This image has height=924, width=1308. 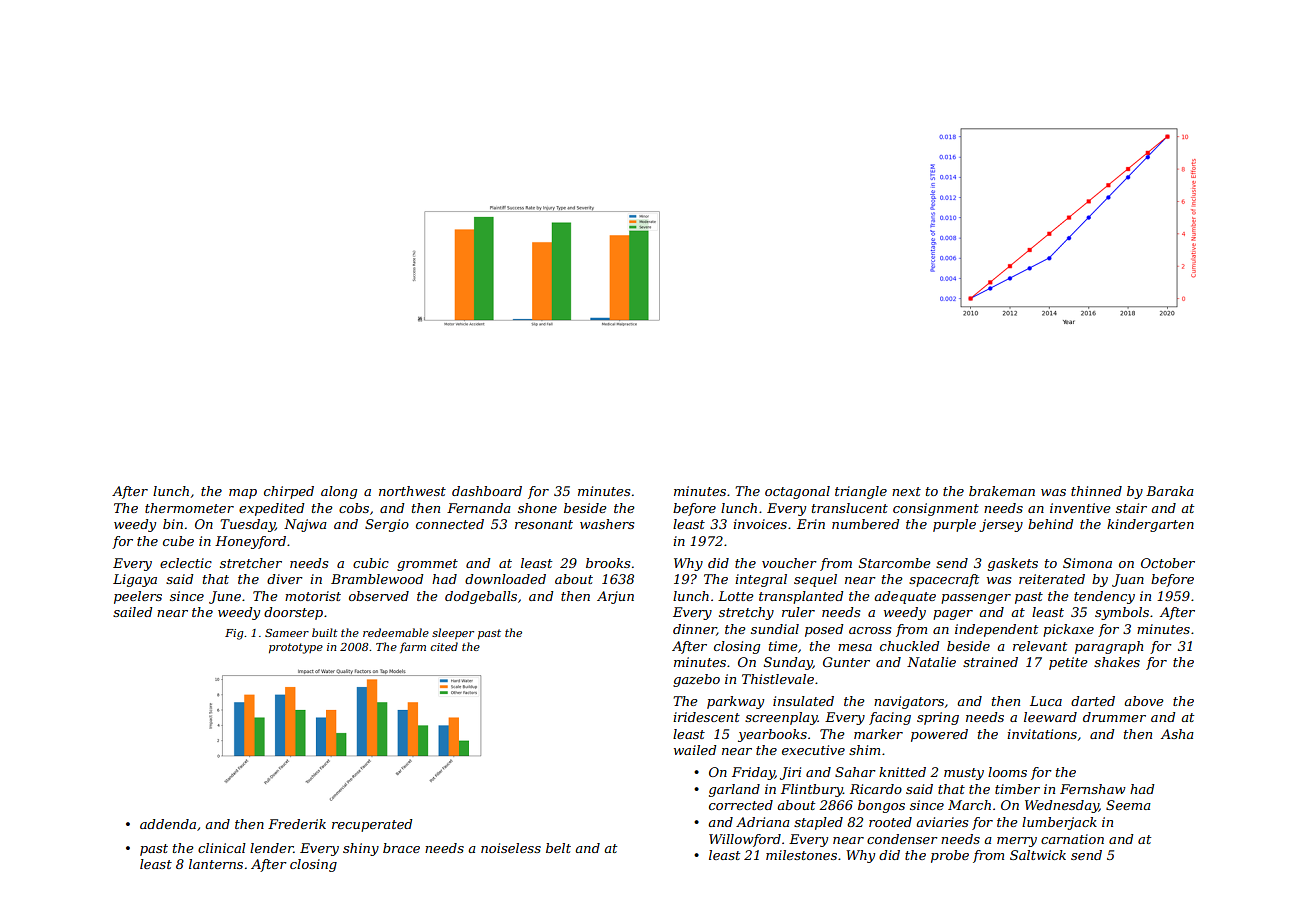 What do you see at coordinates (287, 633) in the image?
I see `Sameer` at bounding box center [287, 633].
